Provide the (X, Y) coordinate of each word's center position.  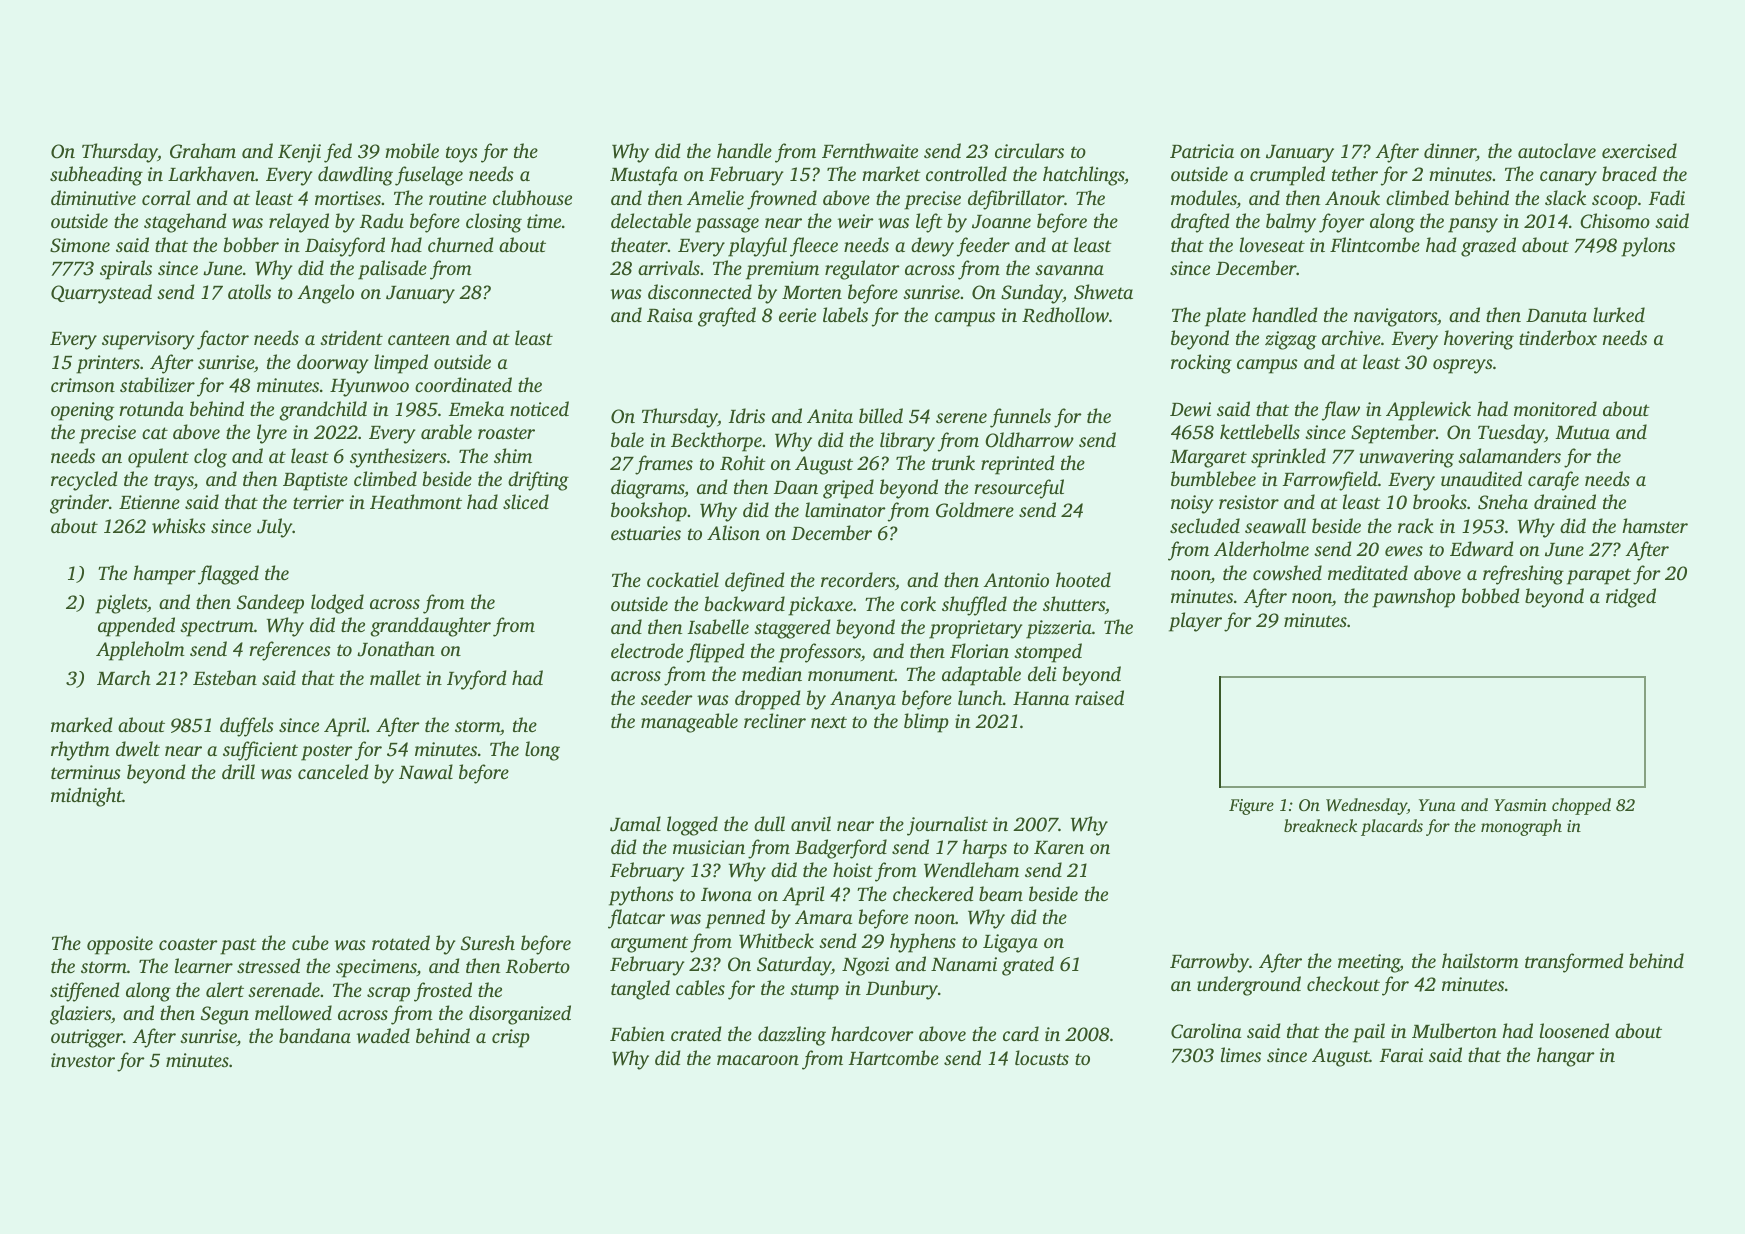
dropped (767, 700)
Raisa (670, 315)
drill (238, 771)
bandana (315, 1035)
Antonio (1016, 580)
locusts (1042, 1057)
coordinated (463, 384)
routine (457, 198)
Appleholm (140, 651)
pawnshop (1413, 598)
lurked (1619, 314)
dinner (1450, 152)
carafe (1553, 481)
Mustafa (644, 176)
